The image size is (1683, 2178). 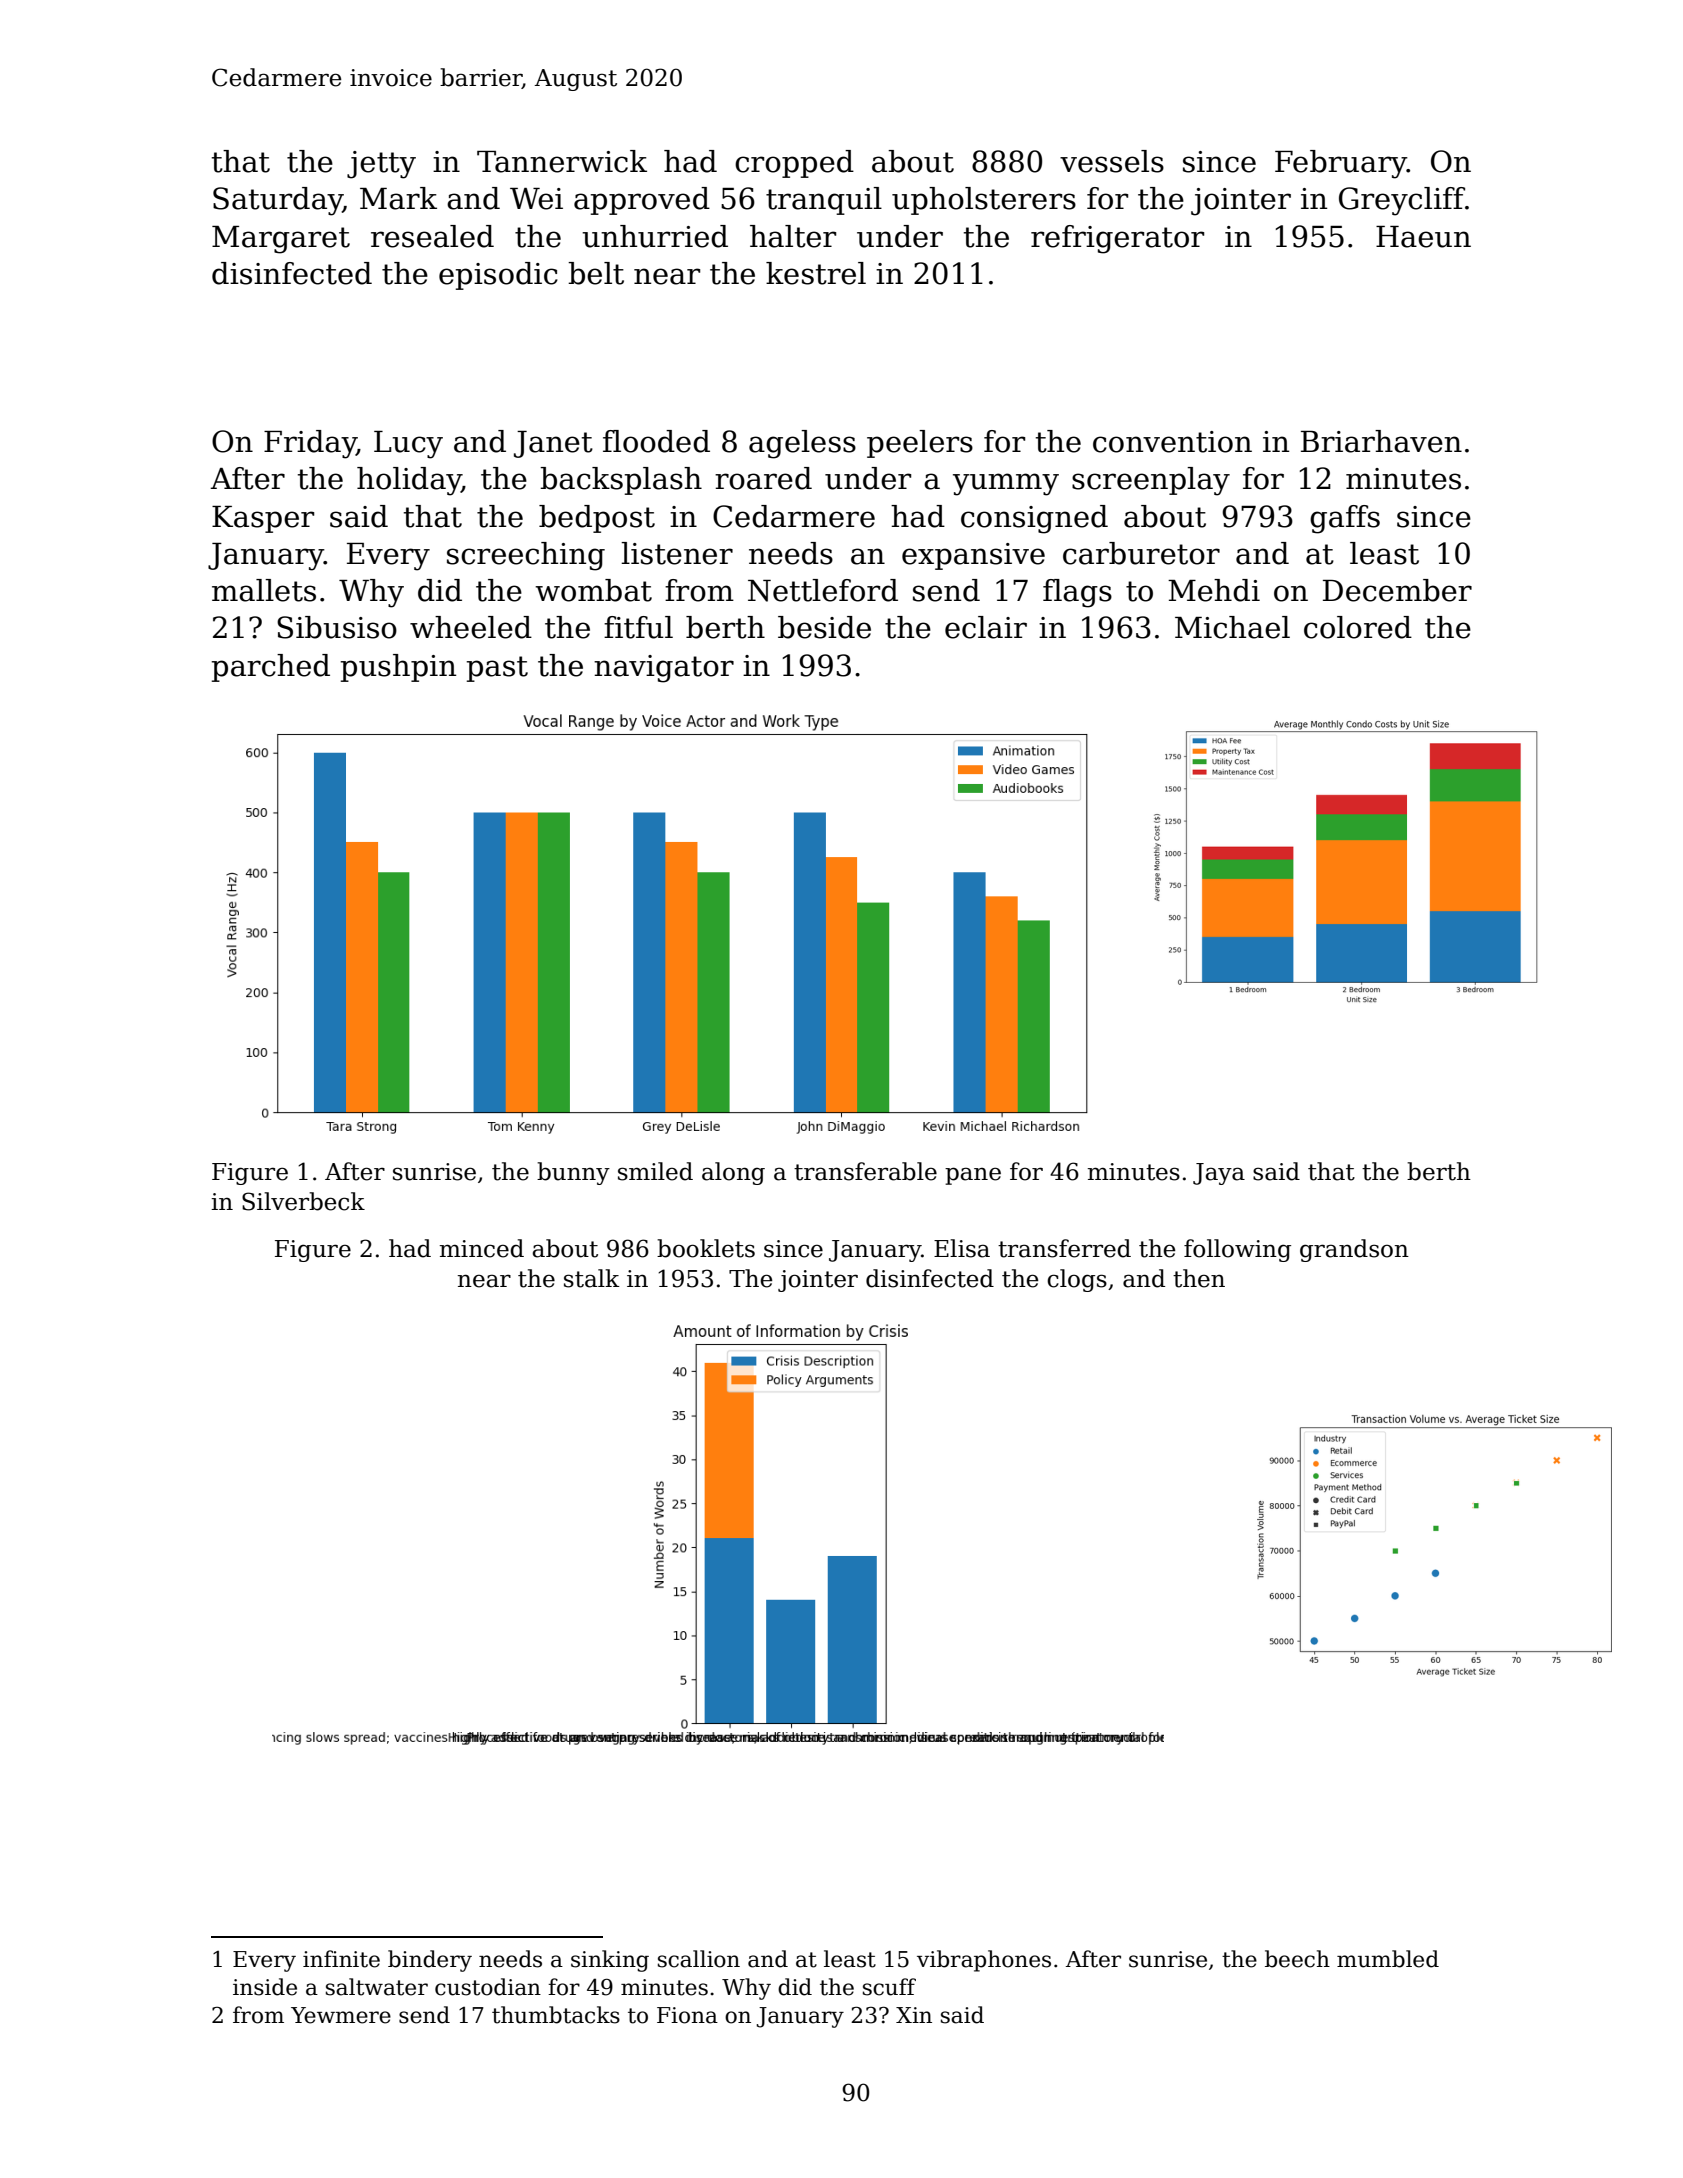 I want to click on kestrel, so click(x=816, y=273).
